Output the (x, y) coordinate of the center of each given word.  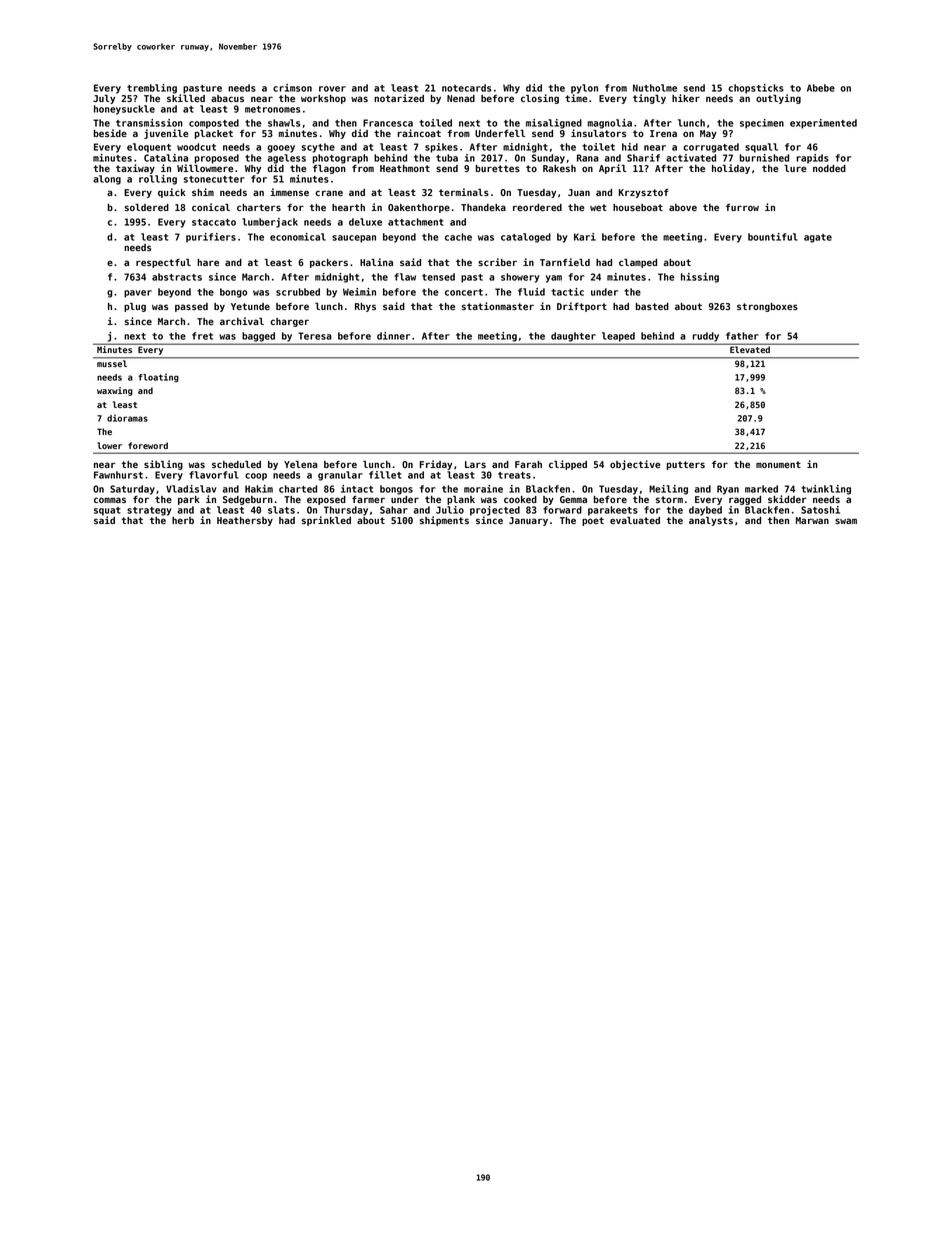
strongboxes (767, 307)
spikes (441, 148)
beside (110, 133)
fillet (385, 475)
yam (554, 279)
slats (281, 510)
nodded (829, 168)
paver (138, 294)
